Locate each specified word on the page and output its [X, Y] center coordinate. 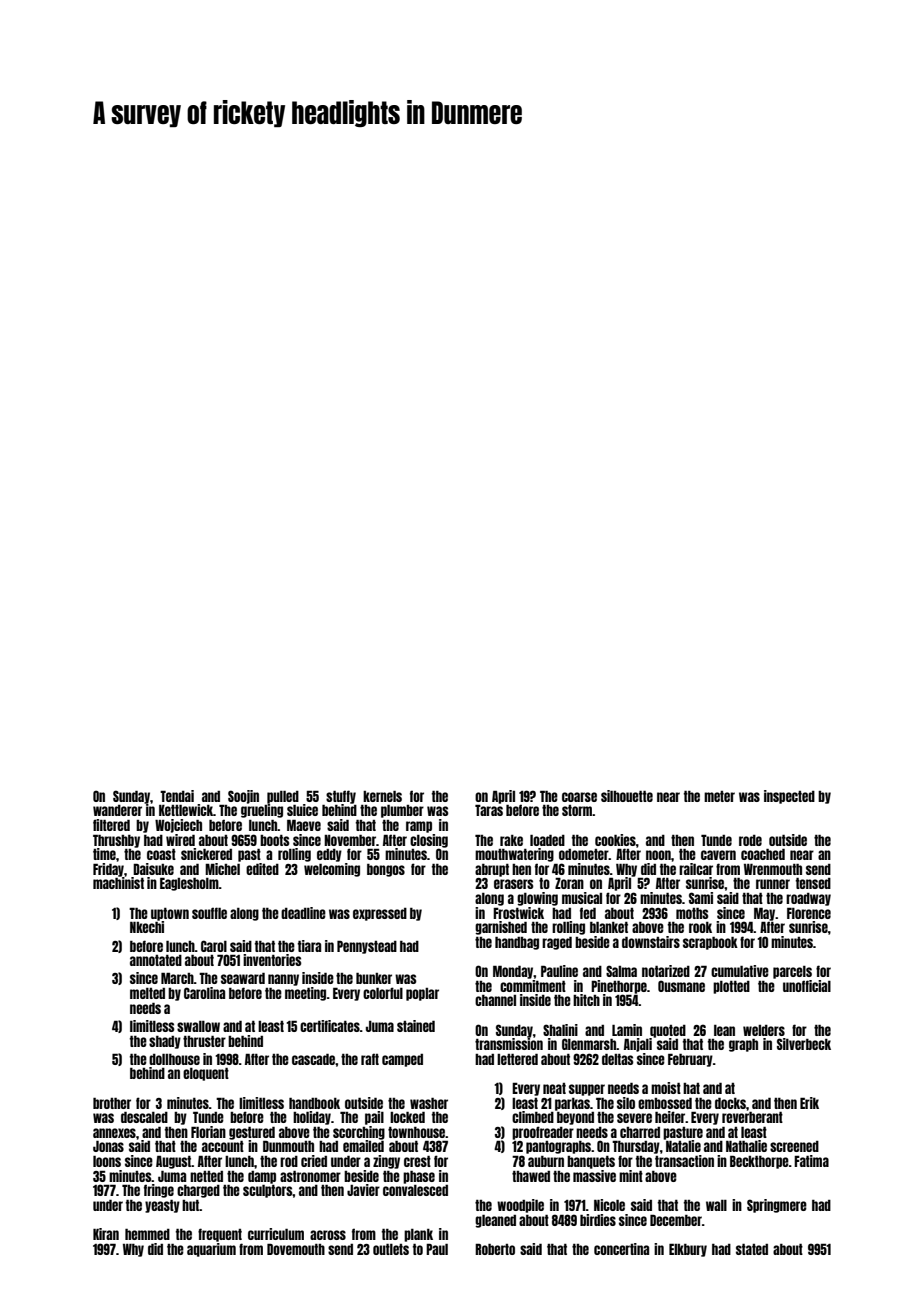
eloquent [206, 1074]
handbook [314, 1103]
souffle [209, 913]
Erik [809, 1103]
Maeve [304, 825]
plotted [731, 987]
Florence [809, 913]
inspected [789, 797]
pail [374, 1118]
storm [577, 810]
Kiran [106, 1234]
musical [582, 898]
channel [495, 1000]
